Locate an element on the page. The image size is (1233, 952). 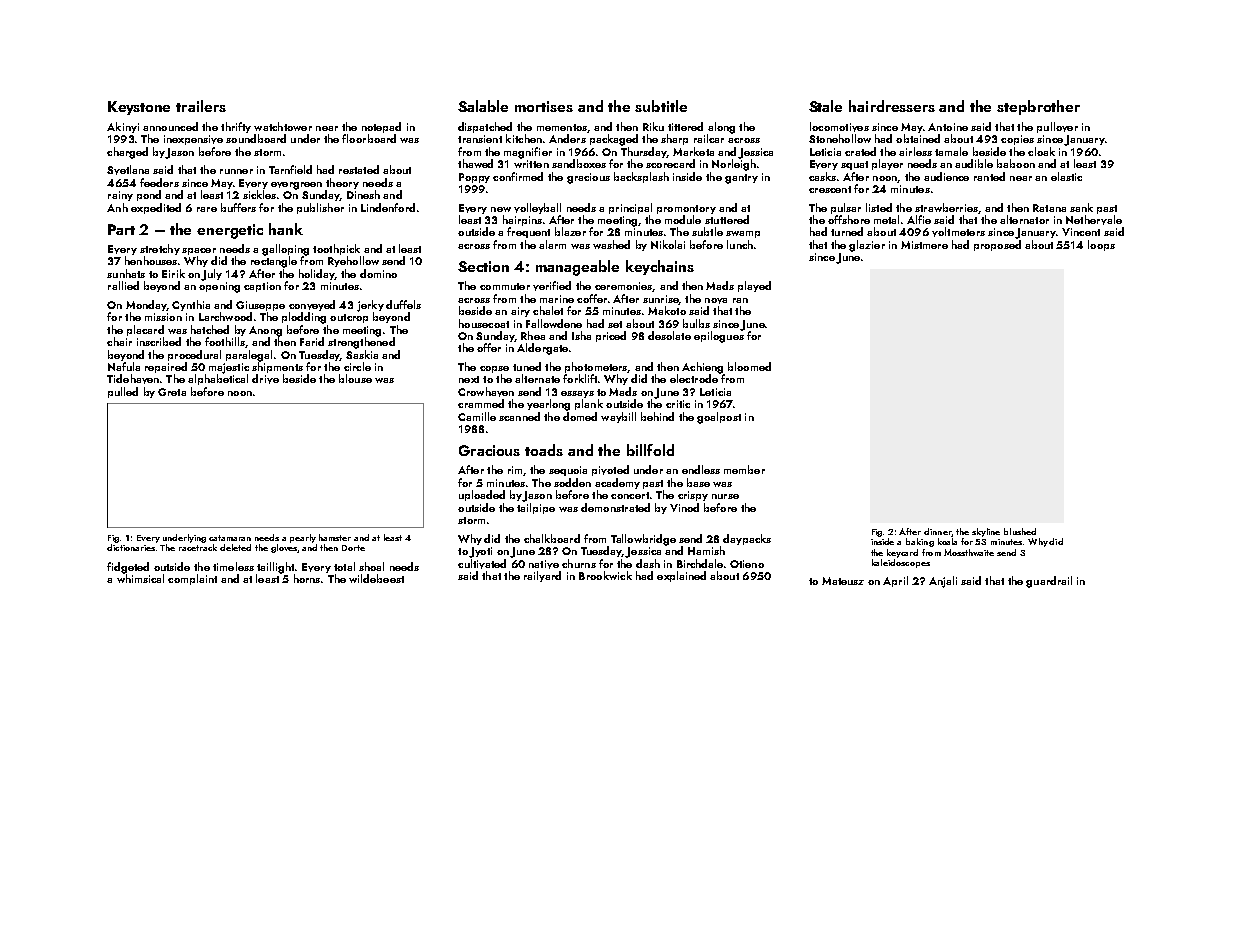
buffers is located at coordinates (238, 207).
